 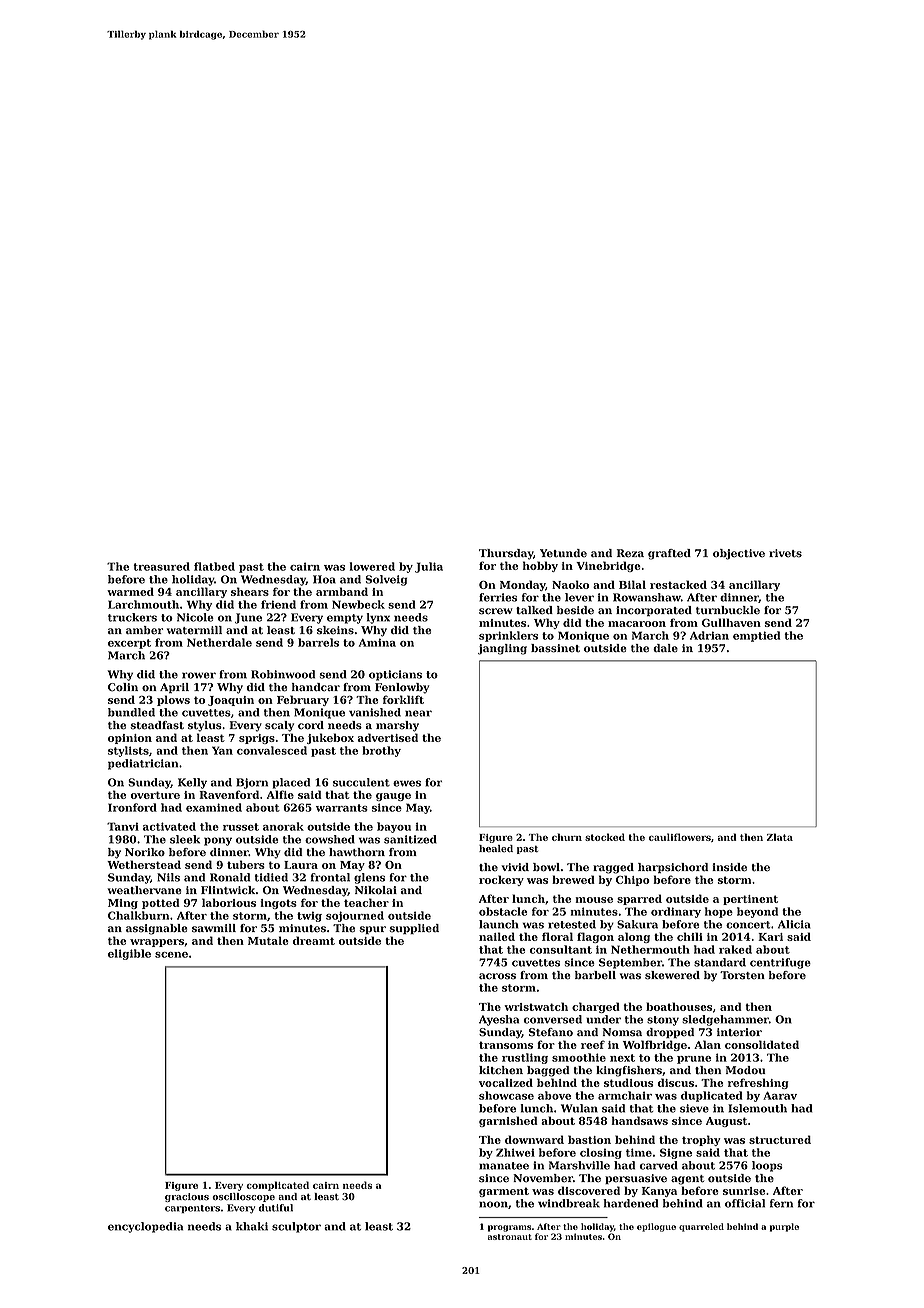 I want to click on Adrian, so click(x=709, y=635).
